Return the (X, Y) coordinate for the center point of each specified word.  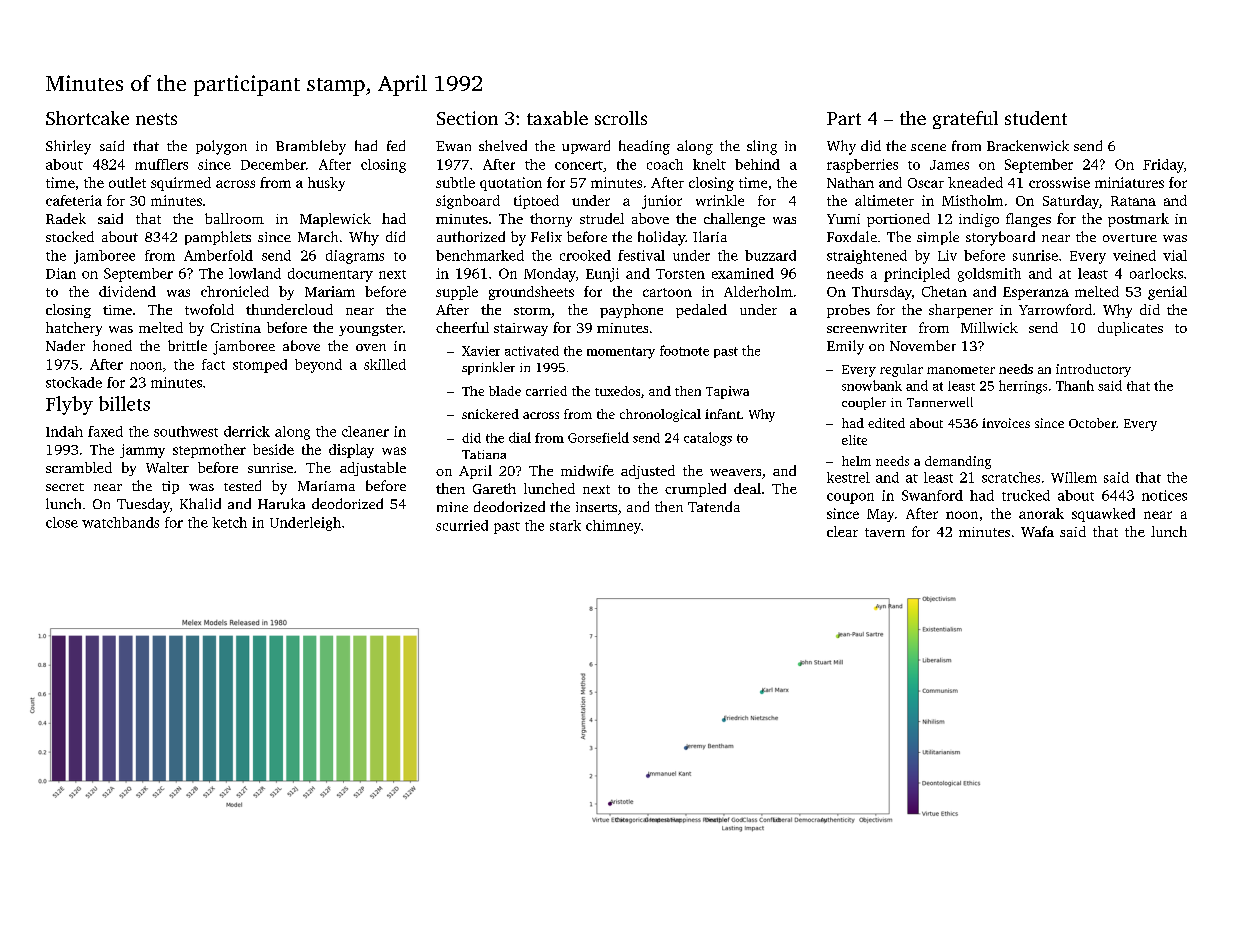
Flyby (69, 405)
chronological (660, 415)
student (1036, 118)
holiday (662, 238)
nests (156, 119)
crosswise (1059, 182)
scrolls (621, 118)
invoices (1006, 423)
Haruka (281, 503)
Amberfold (218, 255)
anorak (1041, 513)
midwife (587, 470)
